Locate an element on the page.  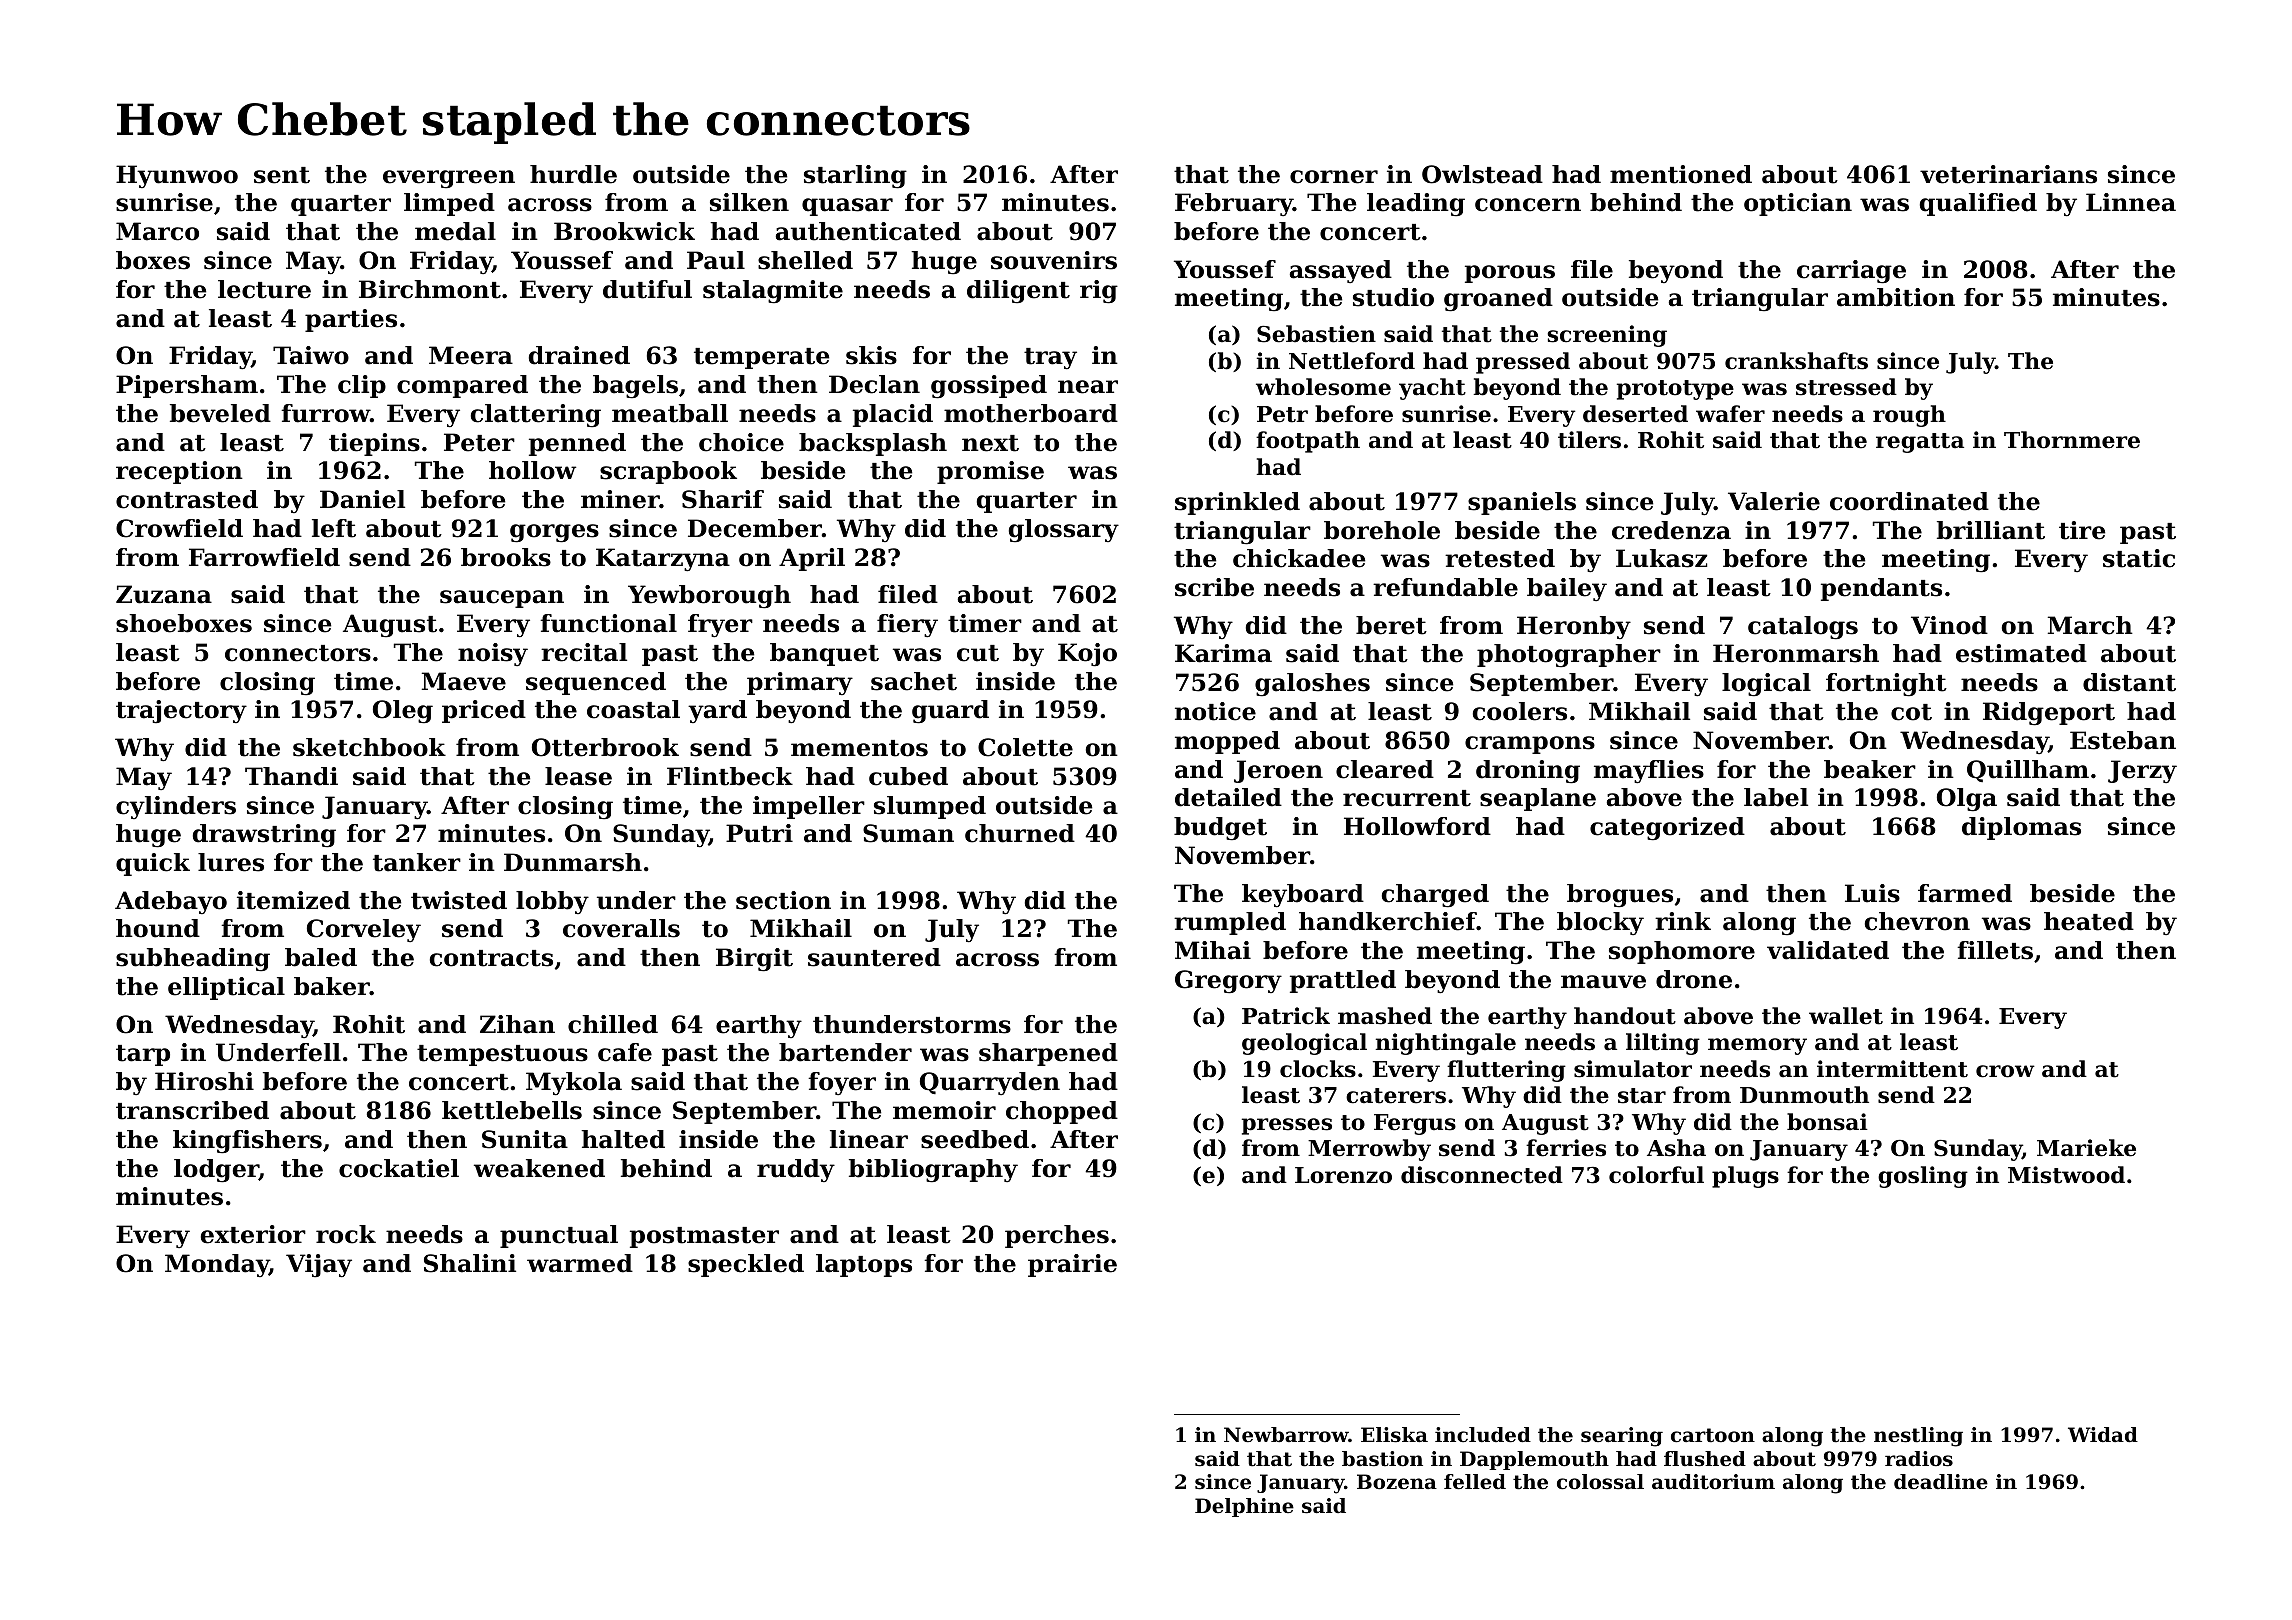
Dunmouth is located at coordinates (1804, 1095).
